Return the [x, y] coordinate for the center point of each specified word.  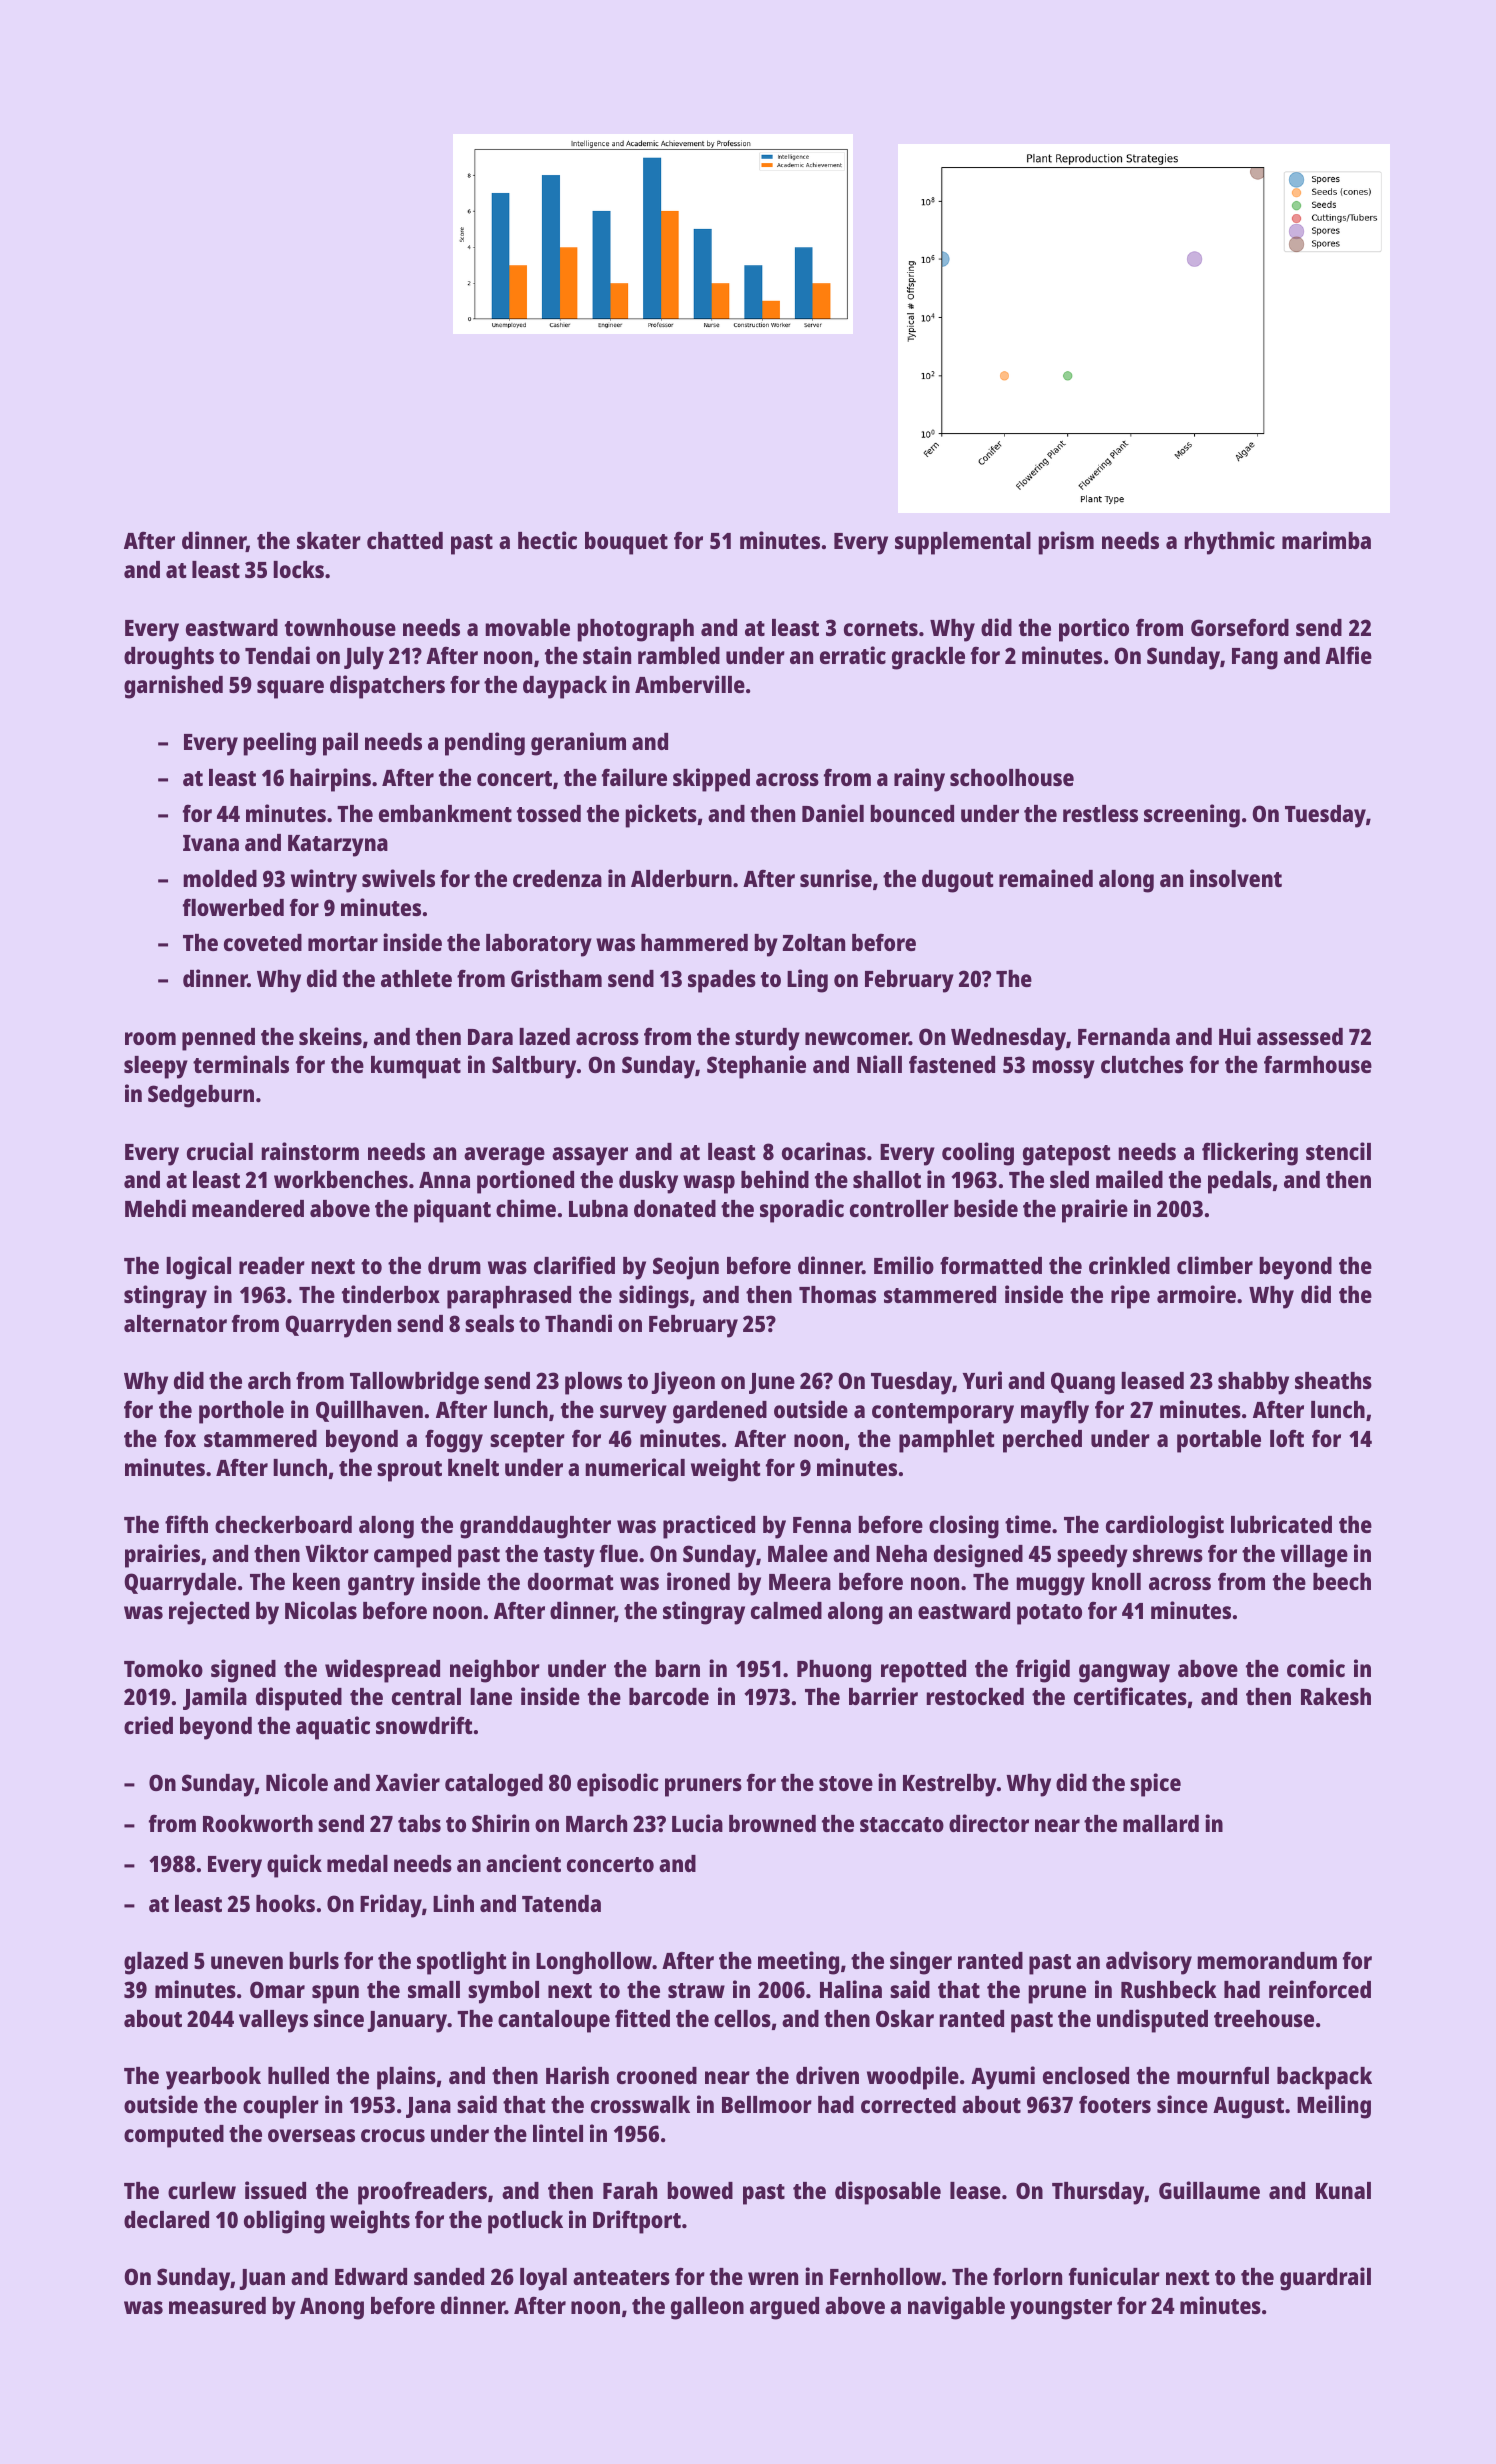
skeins [330, 1036]
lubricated [1281, 1524]
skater [329, 540]
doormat [570, 1581]
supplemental [963, 543]
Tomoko [163, 1668]
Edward [371, 2276]
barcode [669, 1696]
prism [1066, 543]
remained [1046, 878]
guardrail [1325, 2279]
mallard [1161, 1823]
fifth [186, 1524]
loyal [543, 2279]
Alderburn [681, 878]
